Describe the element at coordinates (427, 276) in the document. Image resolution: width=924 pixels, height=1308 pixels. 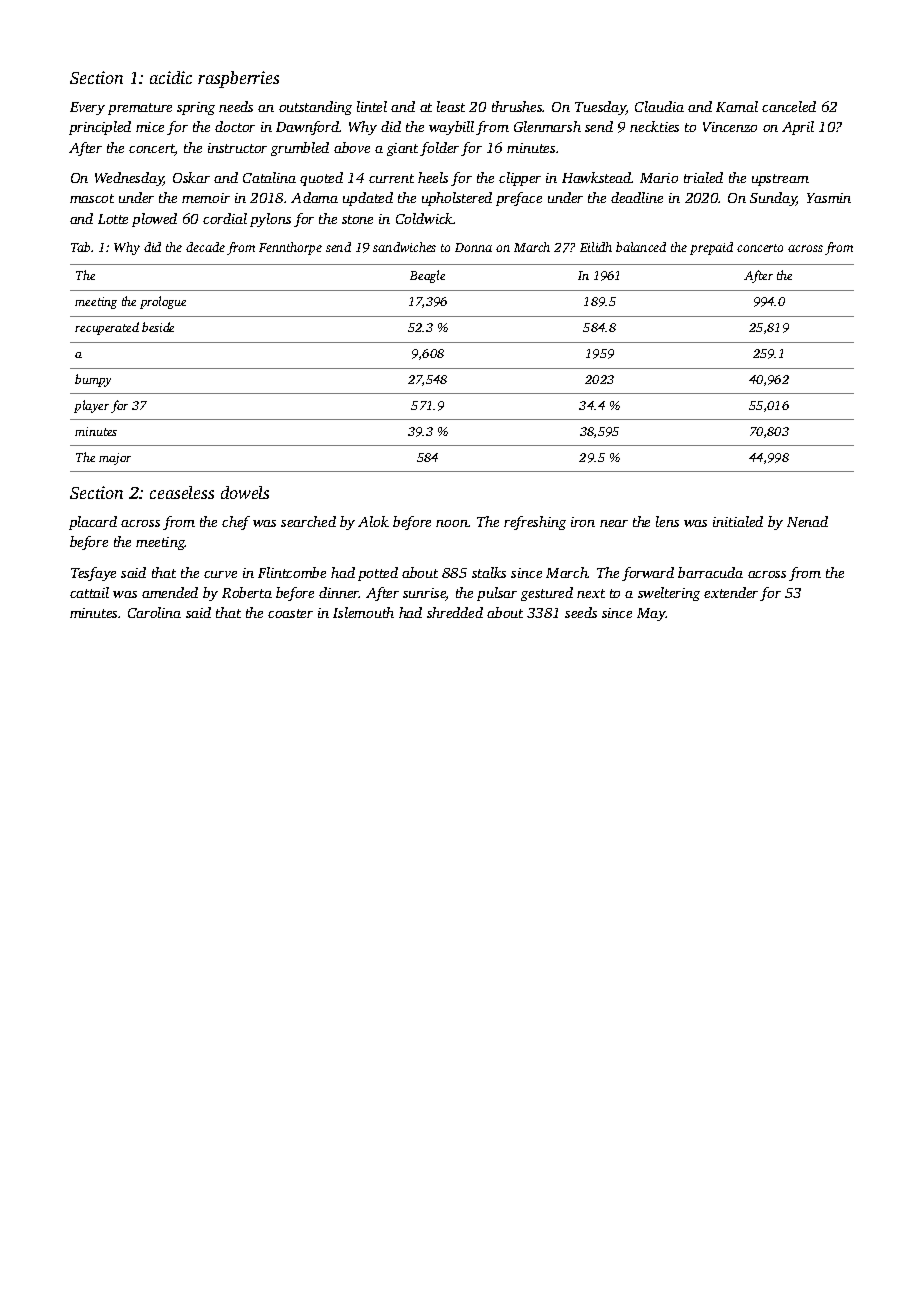
I see `Beagle` at that location.
